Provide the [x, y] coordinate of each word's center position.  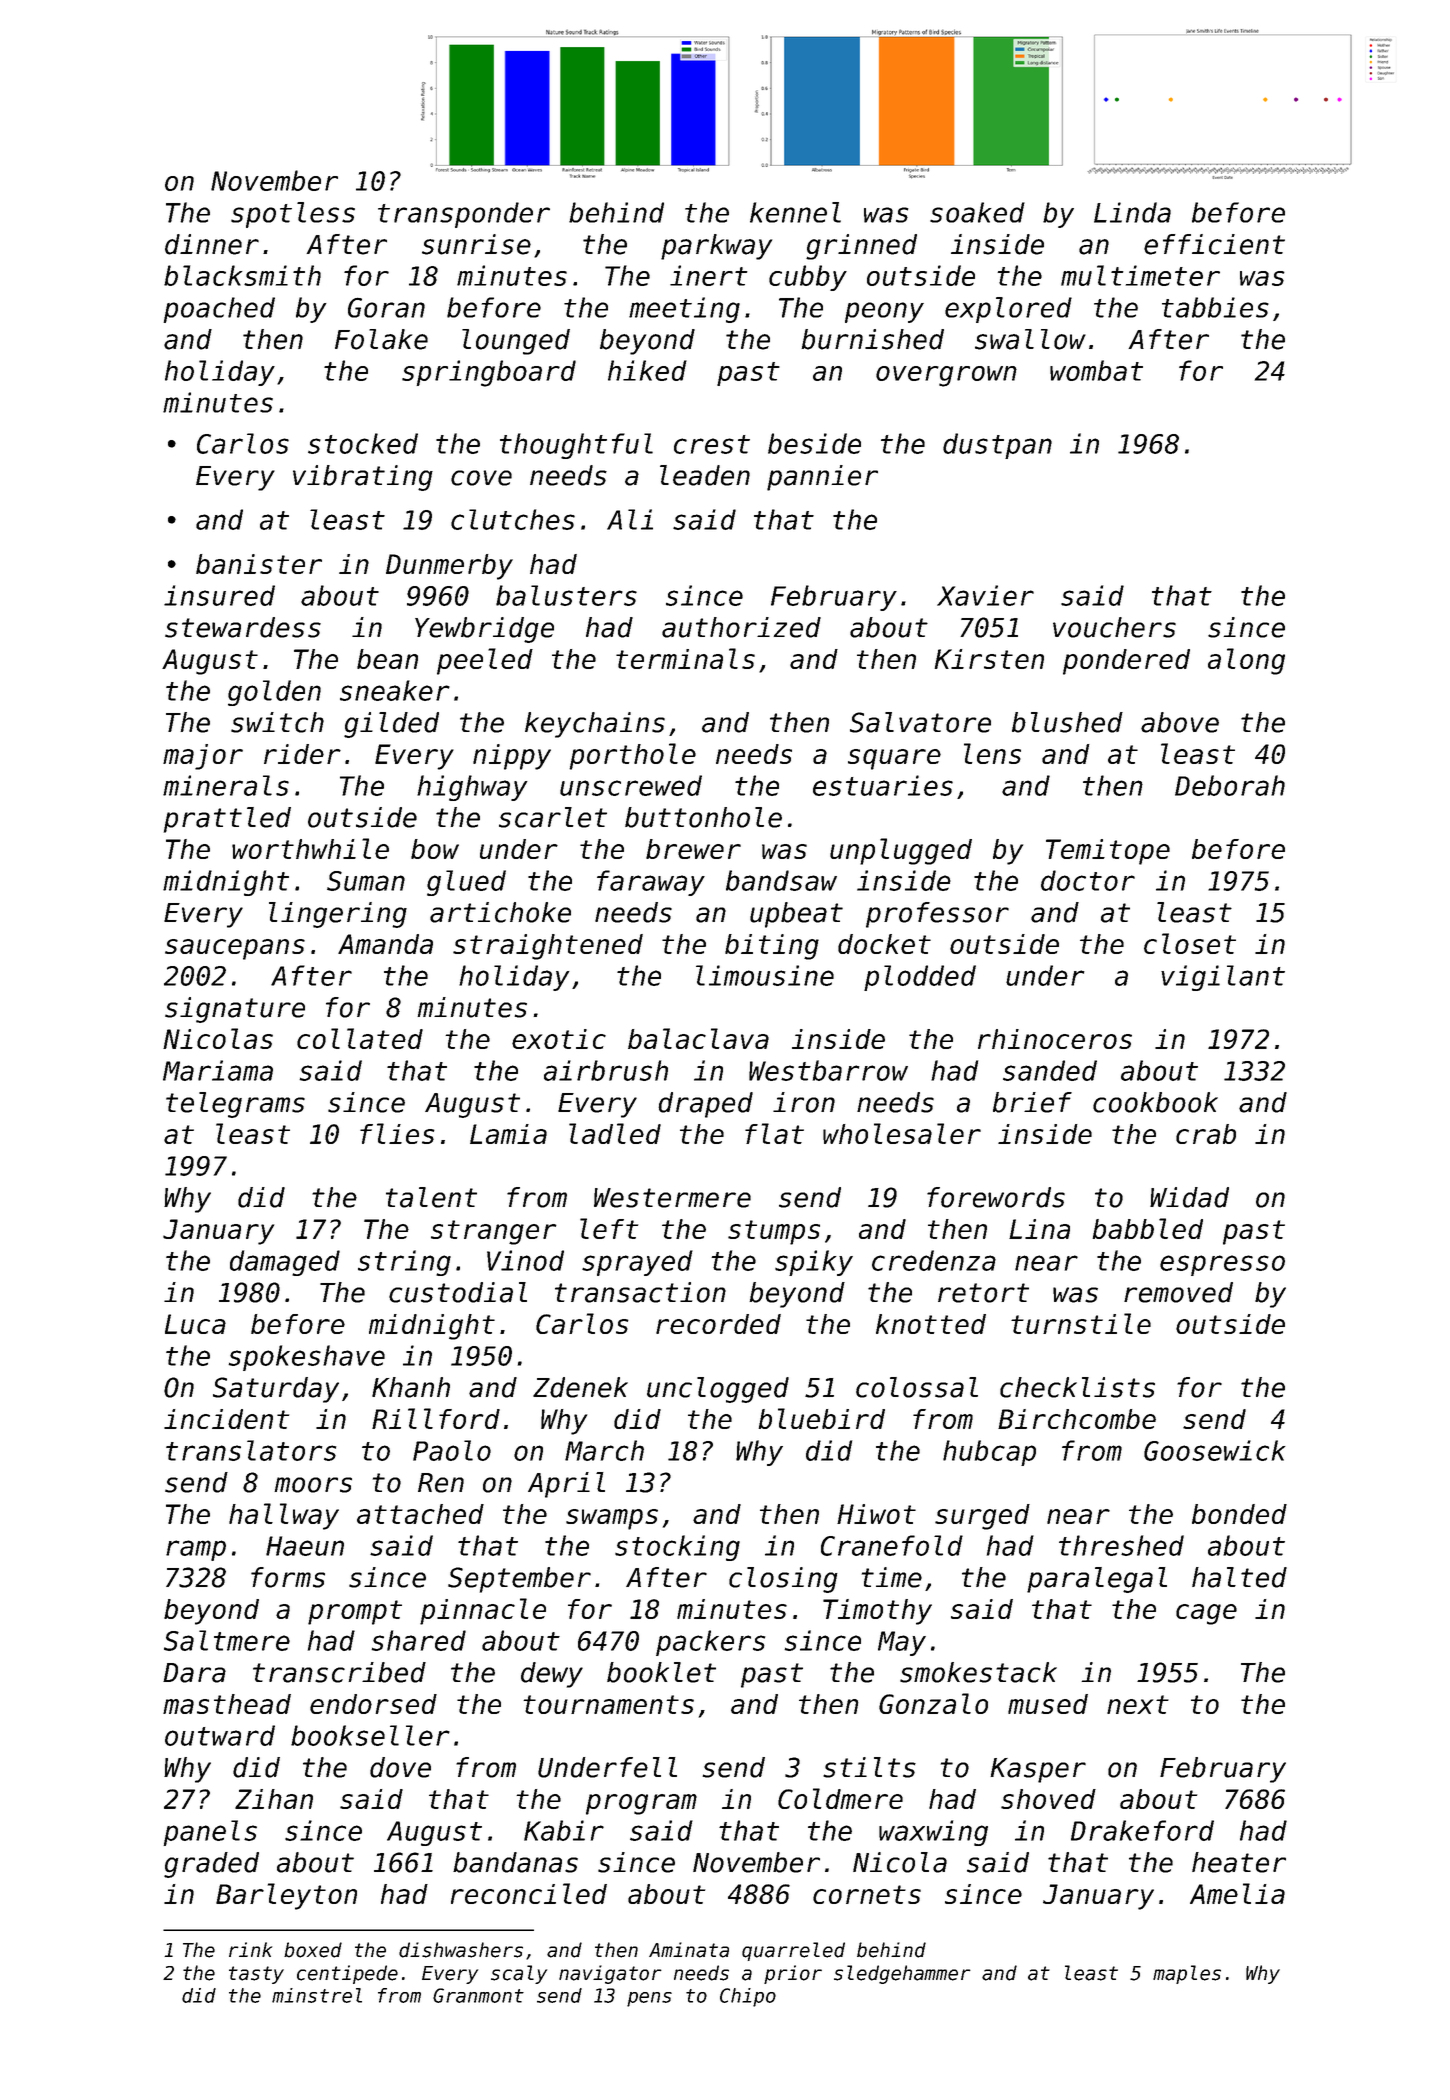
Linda [1132, 212]
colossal [917, 1387]
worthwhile [310, 848]
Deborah [1230, 785]
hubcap [989, 1453]
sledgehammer [902, 1974]
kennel [795, 212]
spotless [293, 215]
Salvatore [920, 722]
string [404, 1263]
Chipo [748, 1997]
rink [250, 1949]
